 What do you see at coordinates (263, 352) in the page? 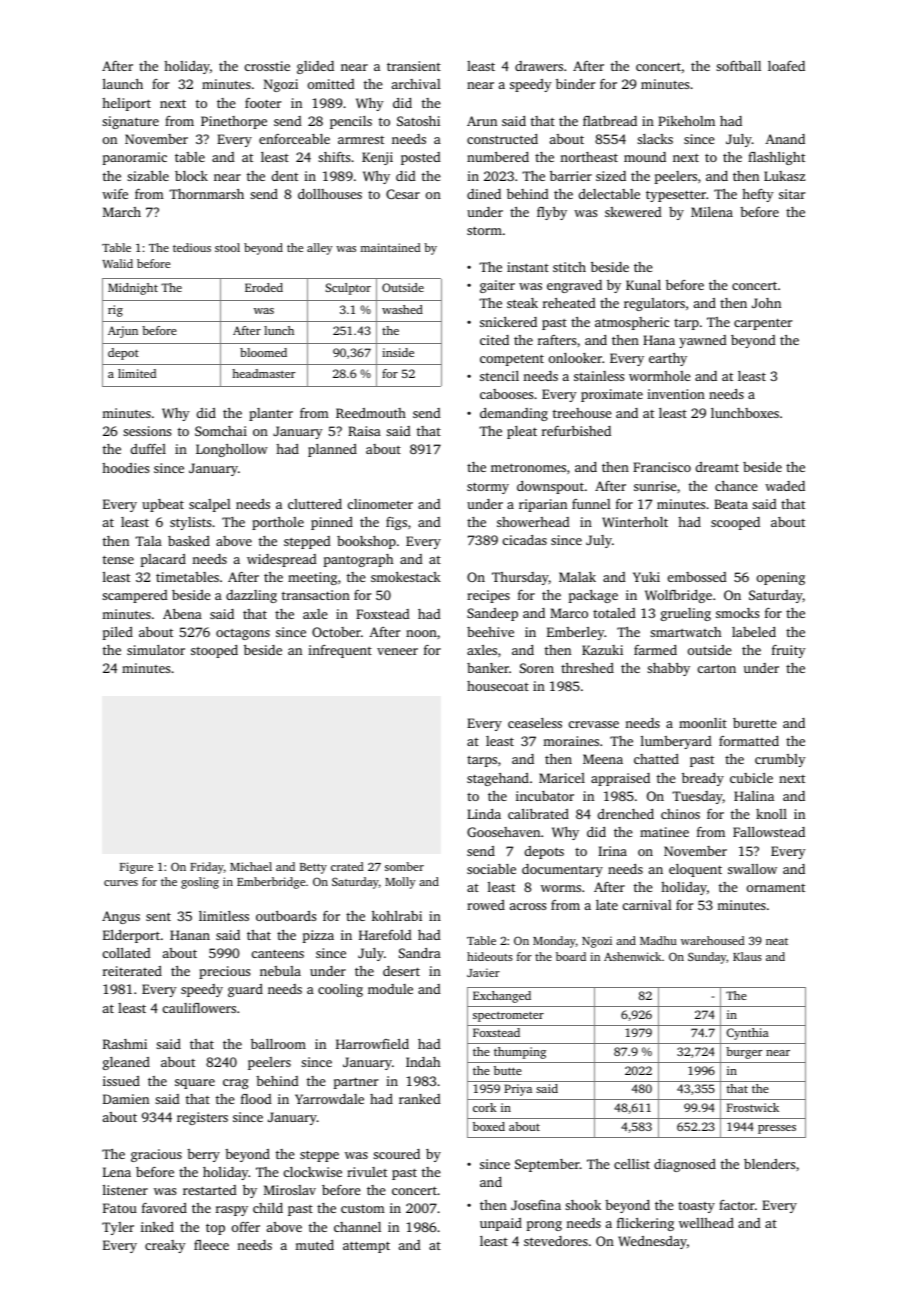
I see `bloomed` at bounding box center [263, 352].
